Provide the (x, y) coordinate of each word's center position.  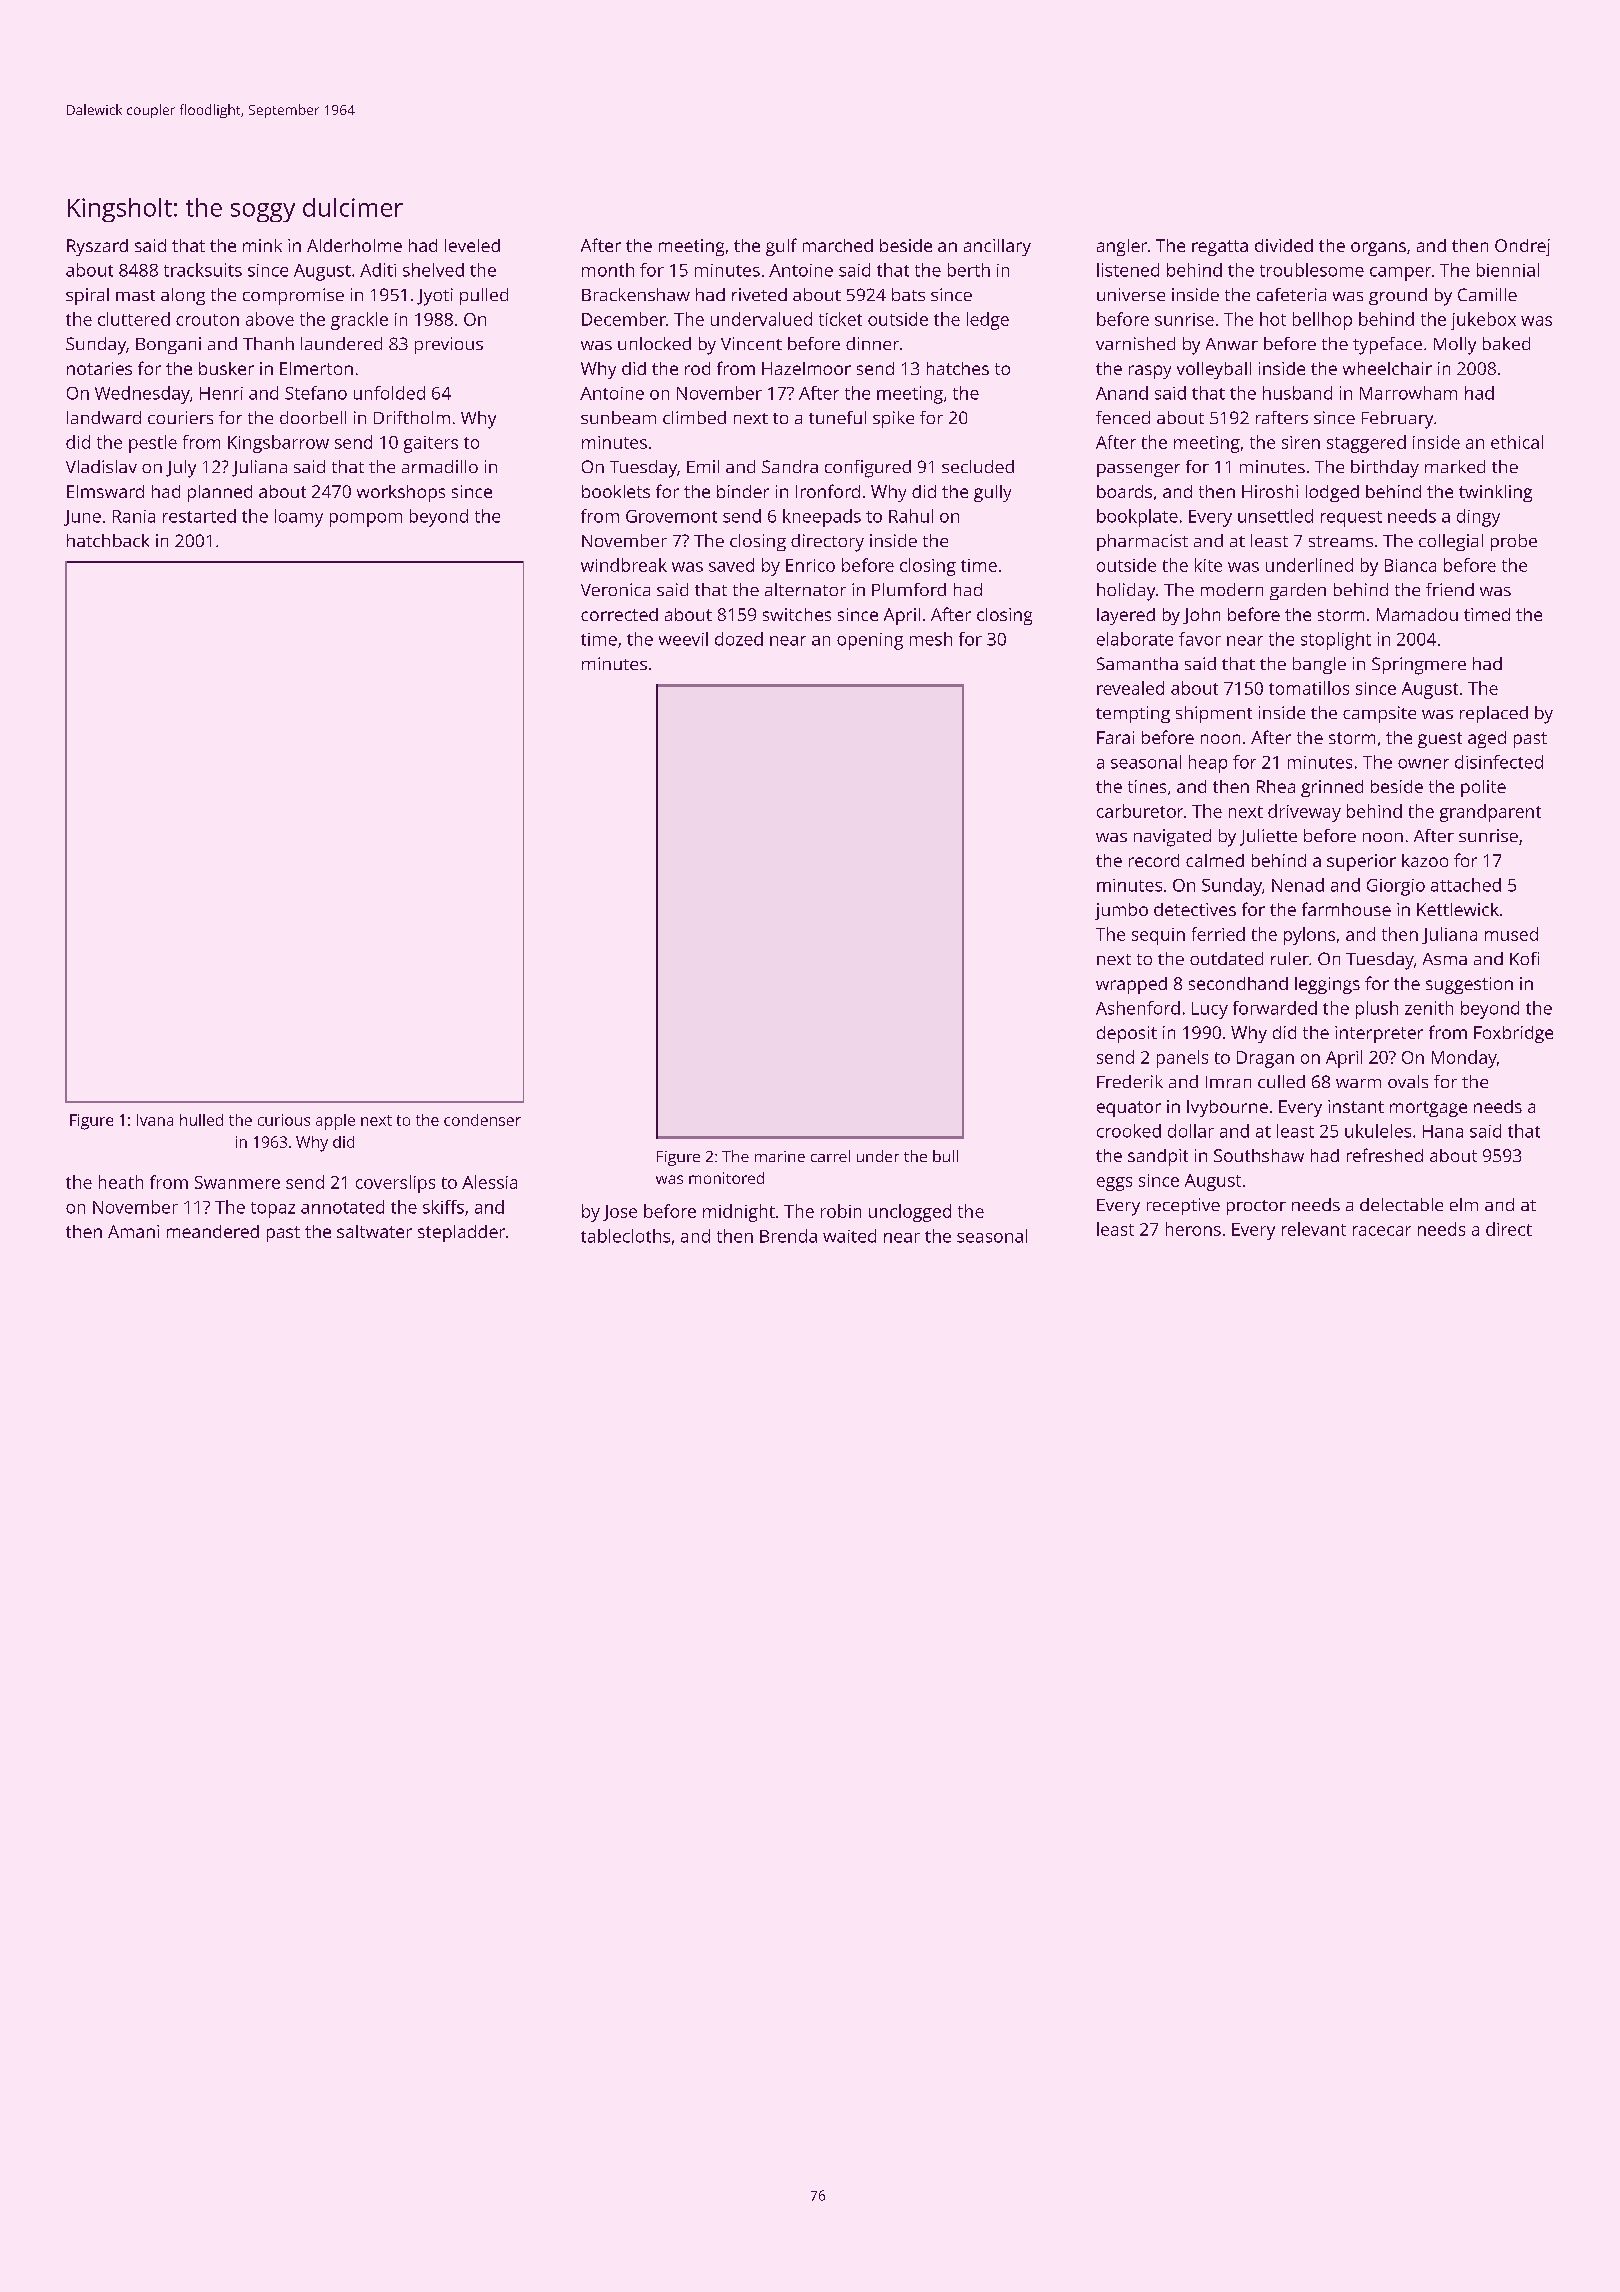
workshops (401, 493)
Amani (133, 1231)
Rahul (911, 516)
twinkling (1495, 493)
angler (1122, 247)
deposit (1127, 1034)
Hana (1443, 1131)
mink (262, 245)
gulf (781, 247)
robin (841, 1211)
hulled (201, 1120)
